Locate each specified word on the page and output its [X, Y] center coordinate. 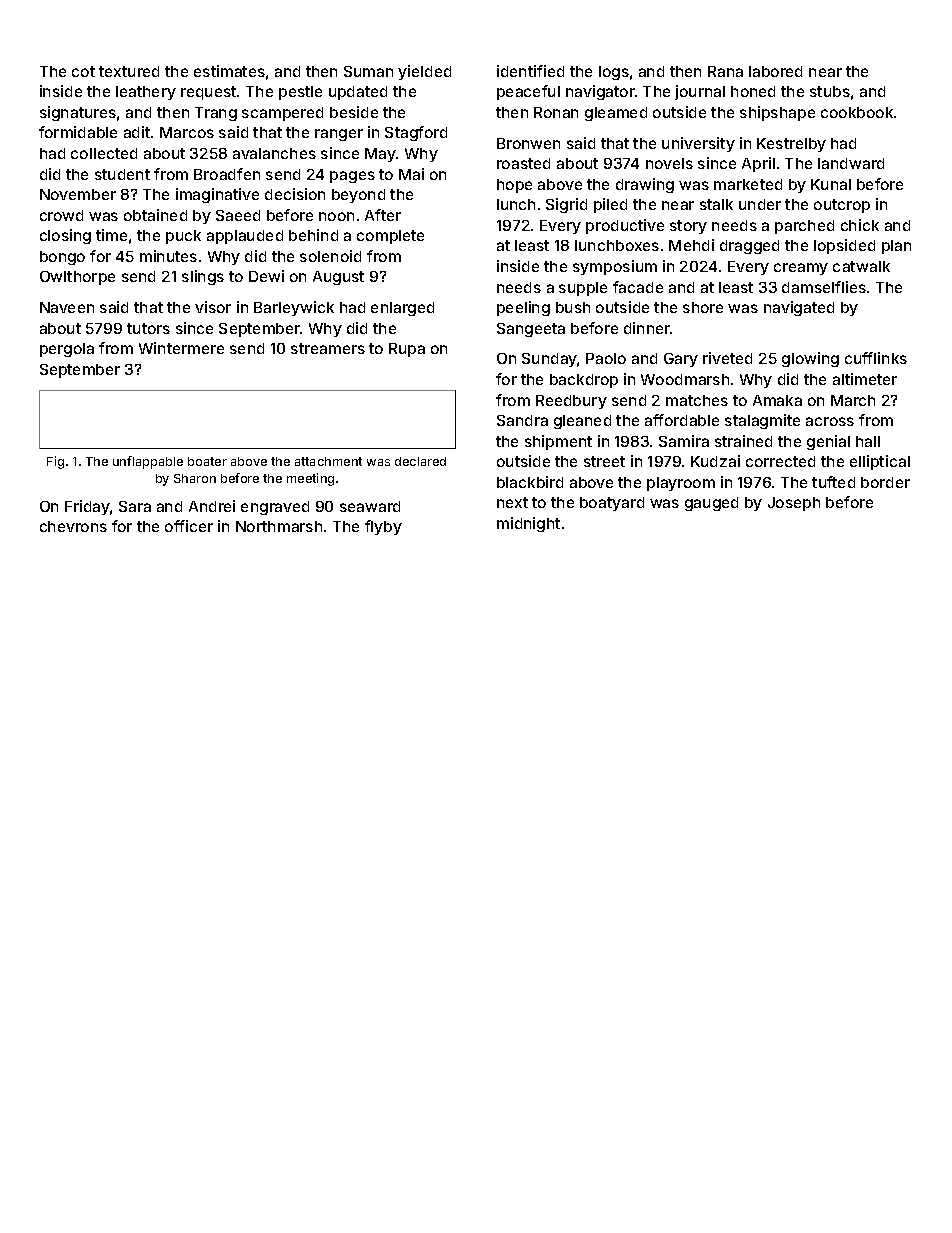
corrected [780, 461]
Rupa [407, 350]
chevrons [73, 526]
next [512, 502]
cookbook [858, 112]
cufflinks [876, 358]
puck [183, 237]
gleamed [616, 114]
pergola [67, 350]
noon [336, 216]
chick [860, 225]
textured [129, 71]
